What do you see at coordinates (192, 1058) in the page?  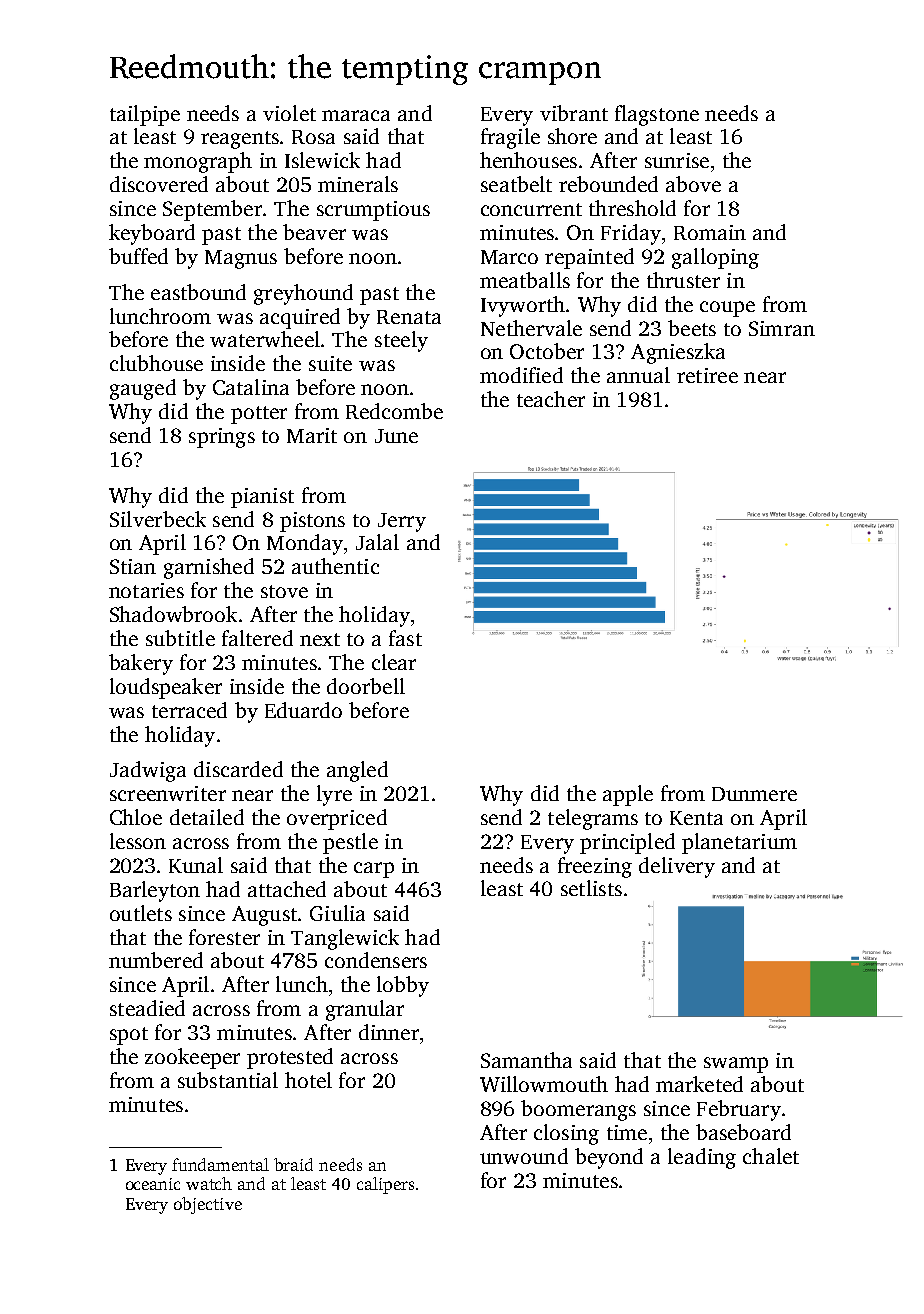 I see `zookeeper` at bounding box center [192, 1058].
